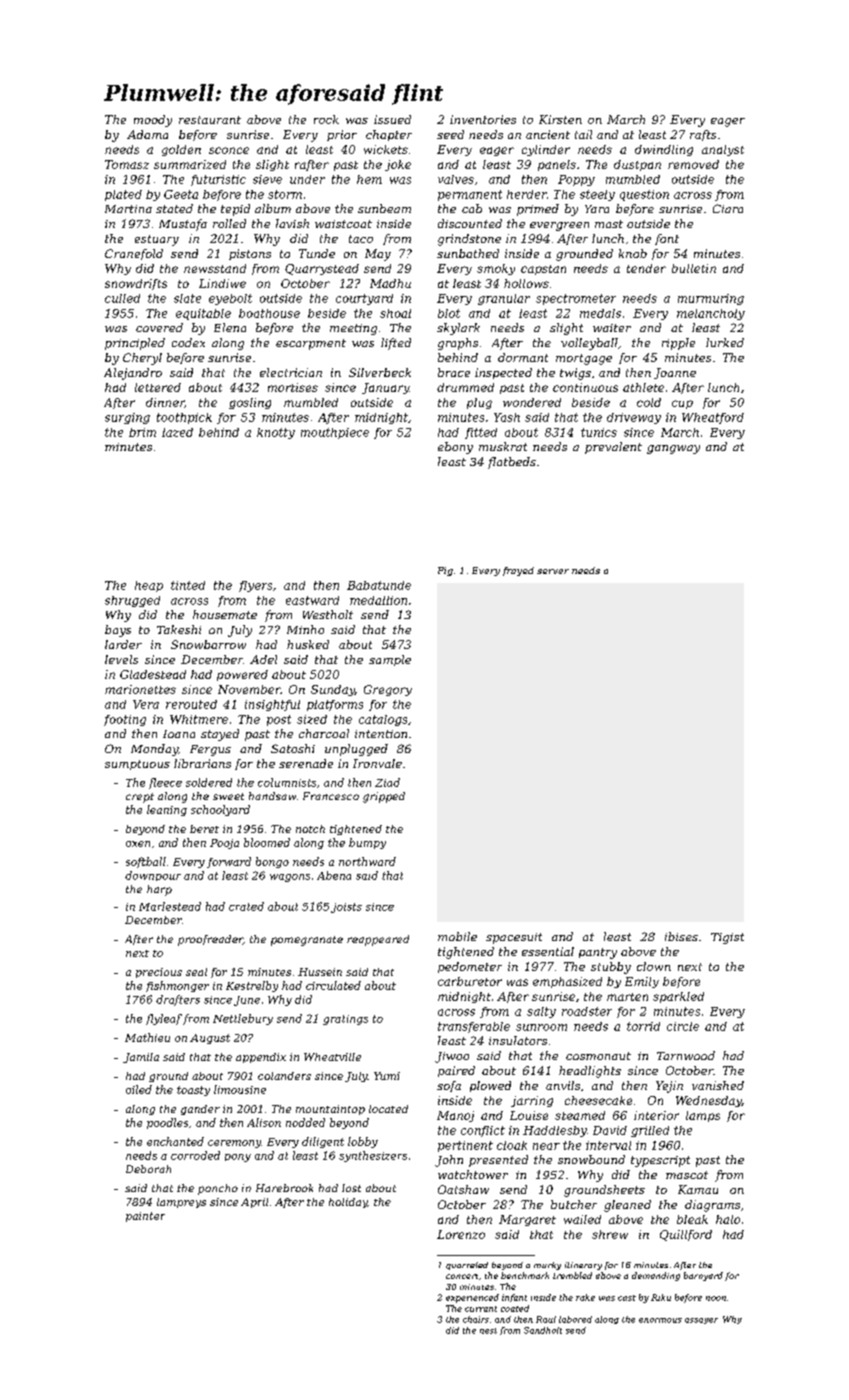  Describe the element at coordinates (145, 1217) in the document. I see `painter` at that location.
